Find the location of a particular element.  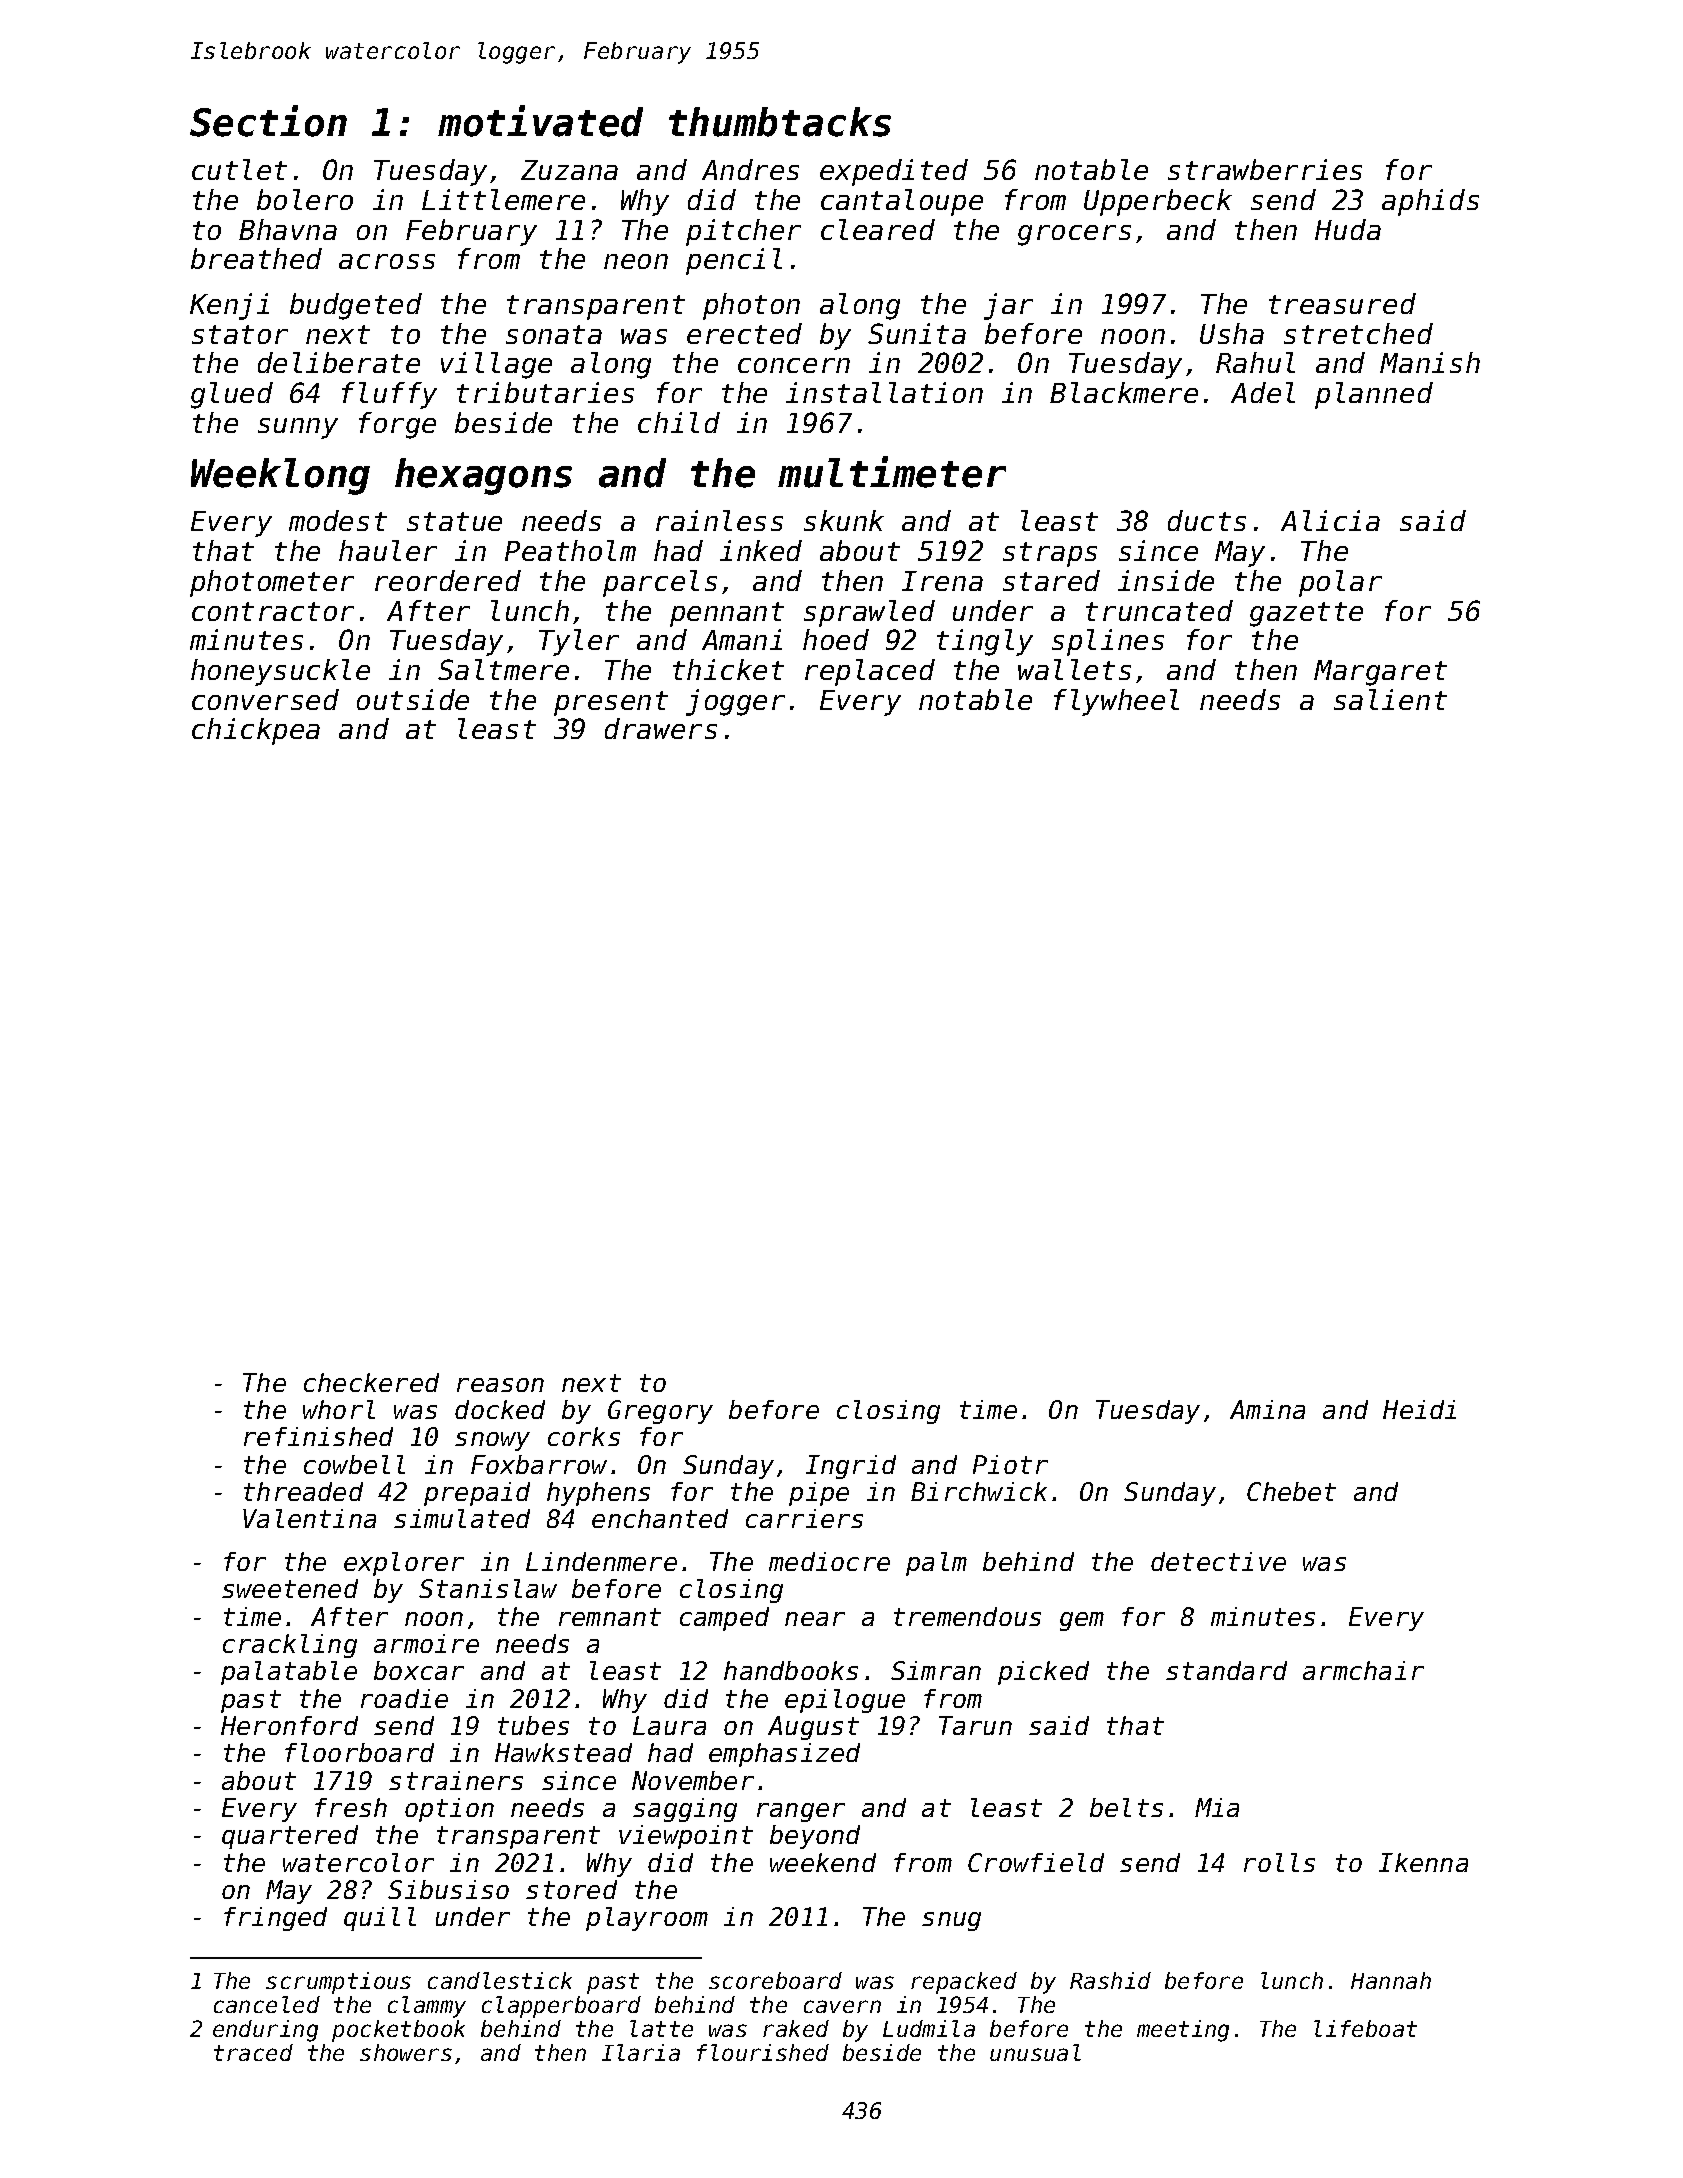

clammy is located at coordinates (427, 2007).
